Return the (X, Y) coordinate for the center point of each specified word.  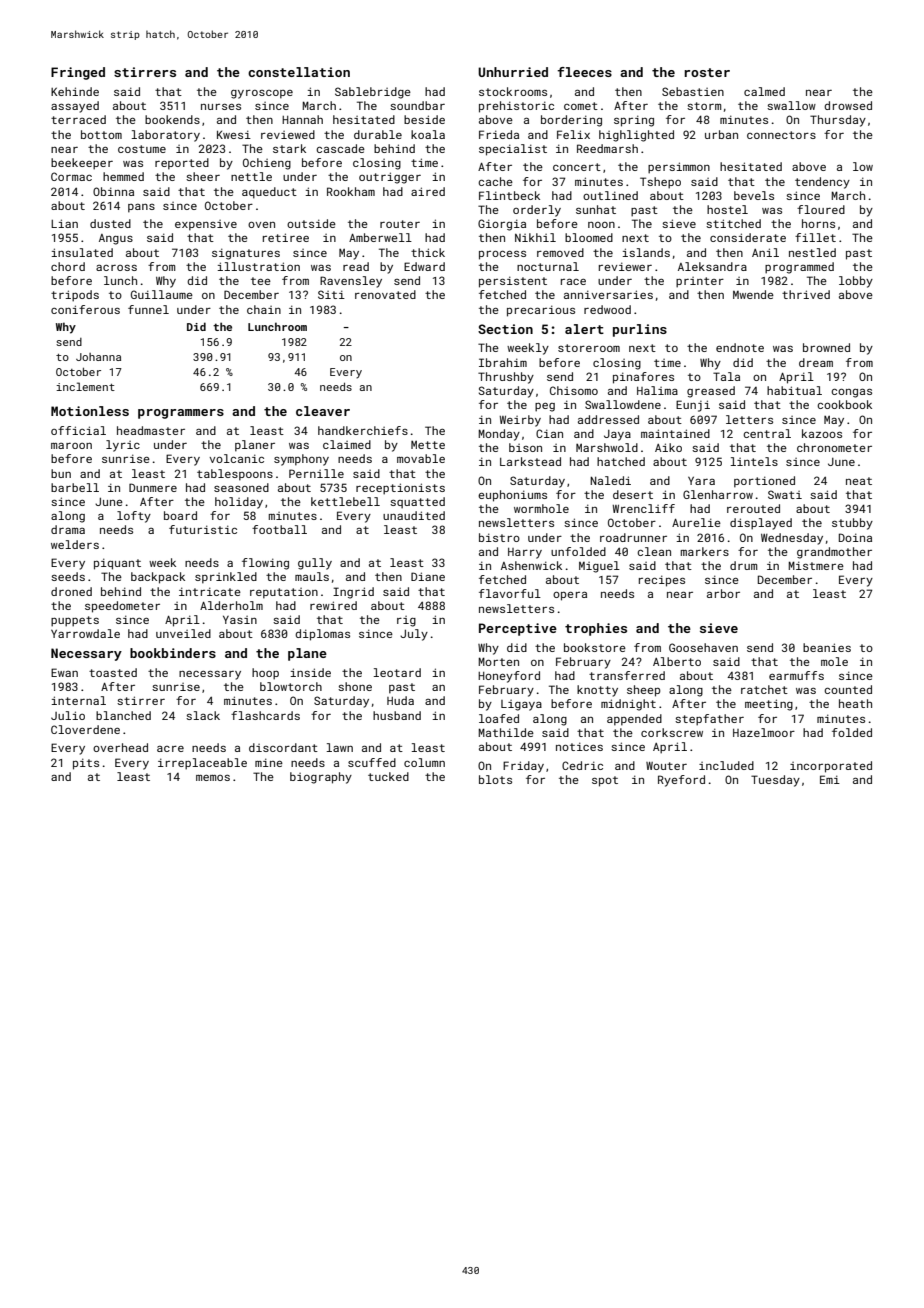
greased (711, 392)
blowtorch (291, 686)
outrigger (390, 178)
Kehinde (75, 91)
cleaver (323, 411)
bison (525, 447)
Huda (400, 700)
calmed (764, 91)
